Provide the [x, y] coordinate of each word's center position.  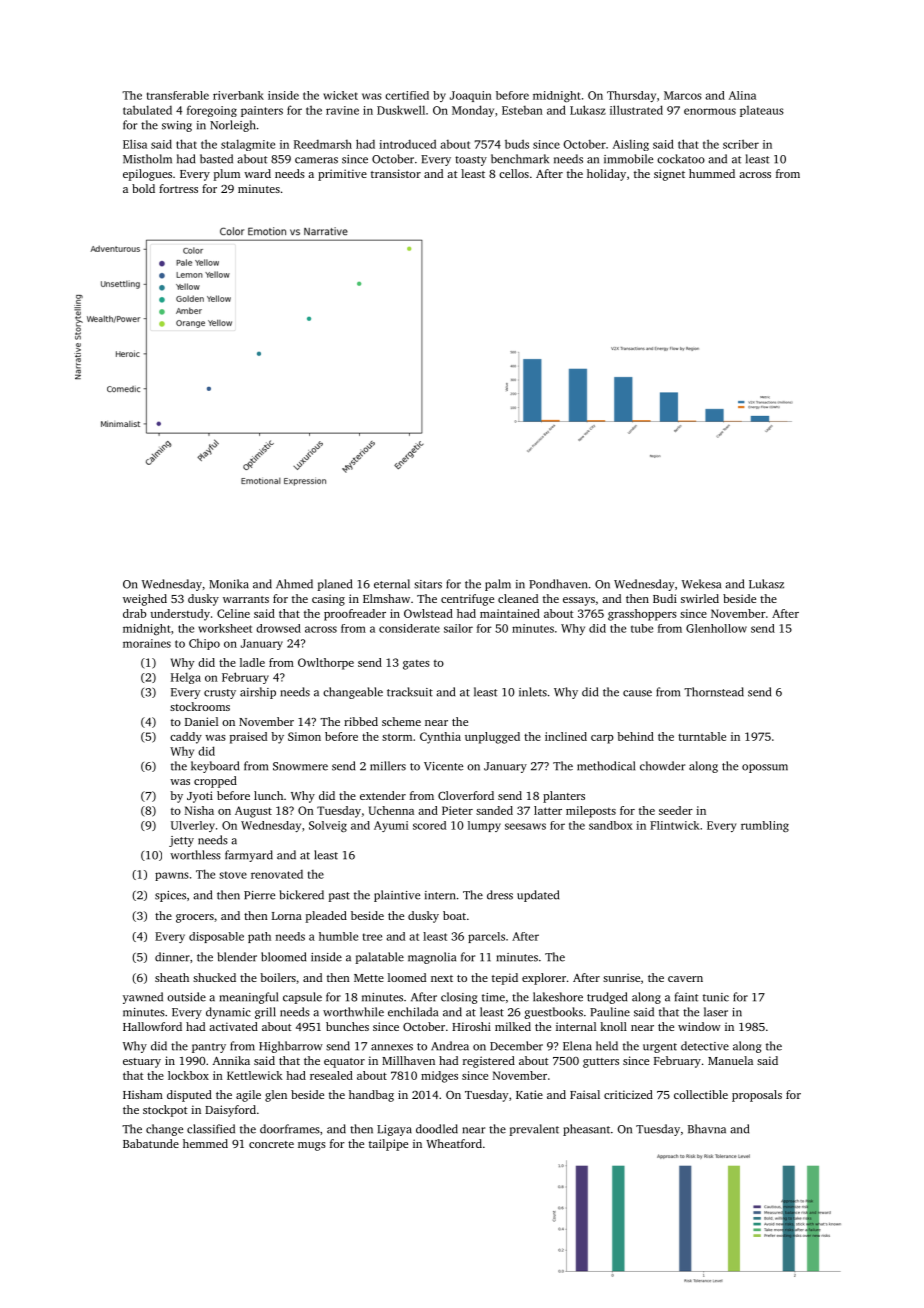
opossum [765, 768]
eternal [392, 584]
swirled [700, 598]
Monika [229, 584]
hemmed [205, 1143]
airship [258, 693]
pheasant [586, 1130]
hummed [712, 173]
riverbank [238, 95]
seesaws [525, 826]
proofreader [355, 615]
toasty [471, 161]
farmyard [249, 856]
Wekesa [701, 584]
